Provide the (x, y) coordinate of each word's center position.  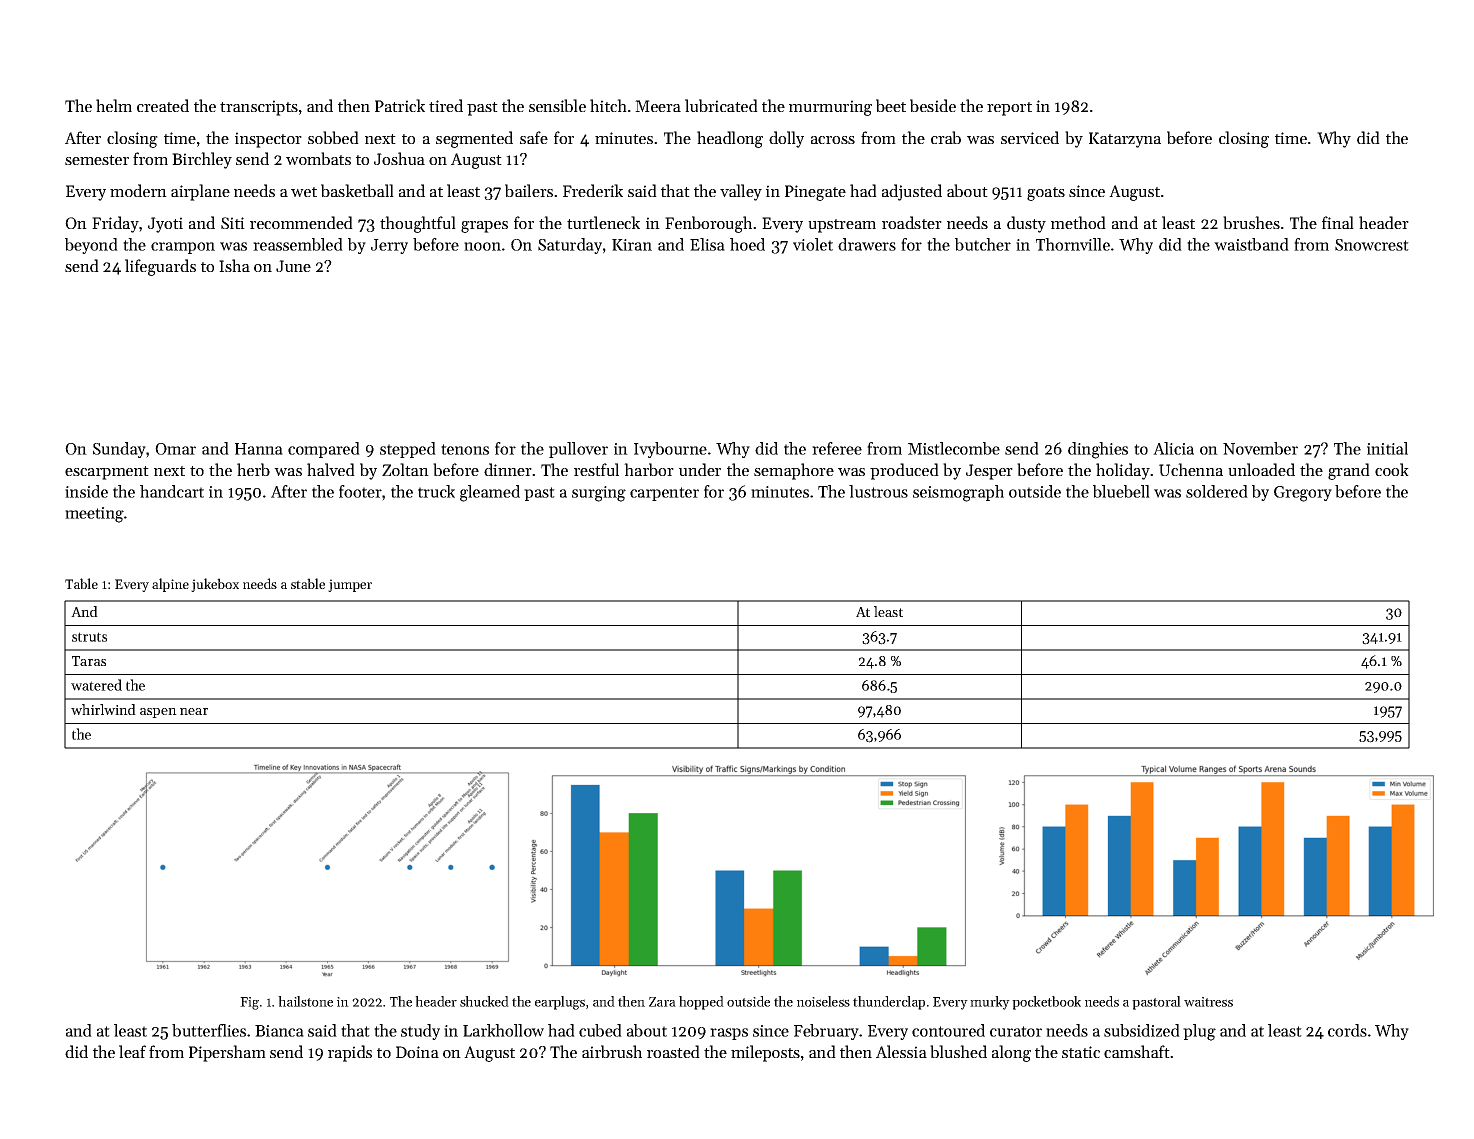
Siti (233, 223)
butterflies (209, 1030)
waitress (1208, 1002)
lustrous (878, 491)
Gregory (1303, 494)
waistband (1251, 244)
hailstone (305, 1001)
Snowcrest (1372, 245)
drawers (867, 244)
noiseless (823, 1001)
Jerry (389, 246)
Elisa (707, 244)
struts (89, 637)
